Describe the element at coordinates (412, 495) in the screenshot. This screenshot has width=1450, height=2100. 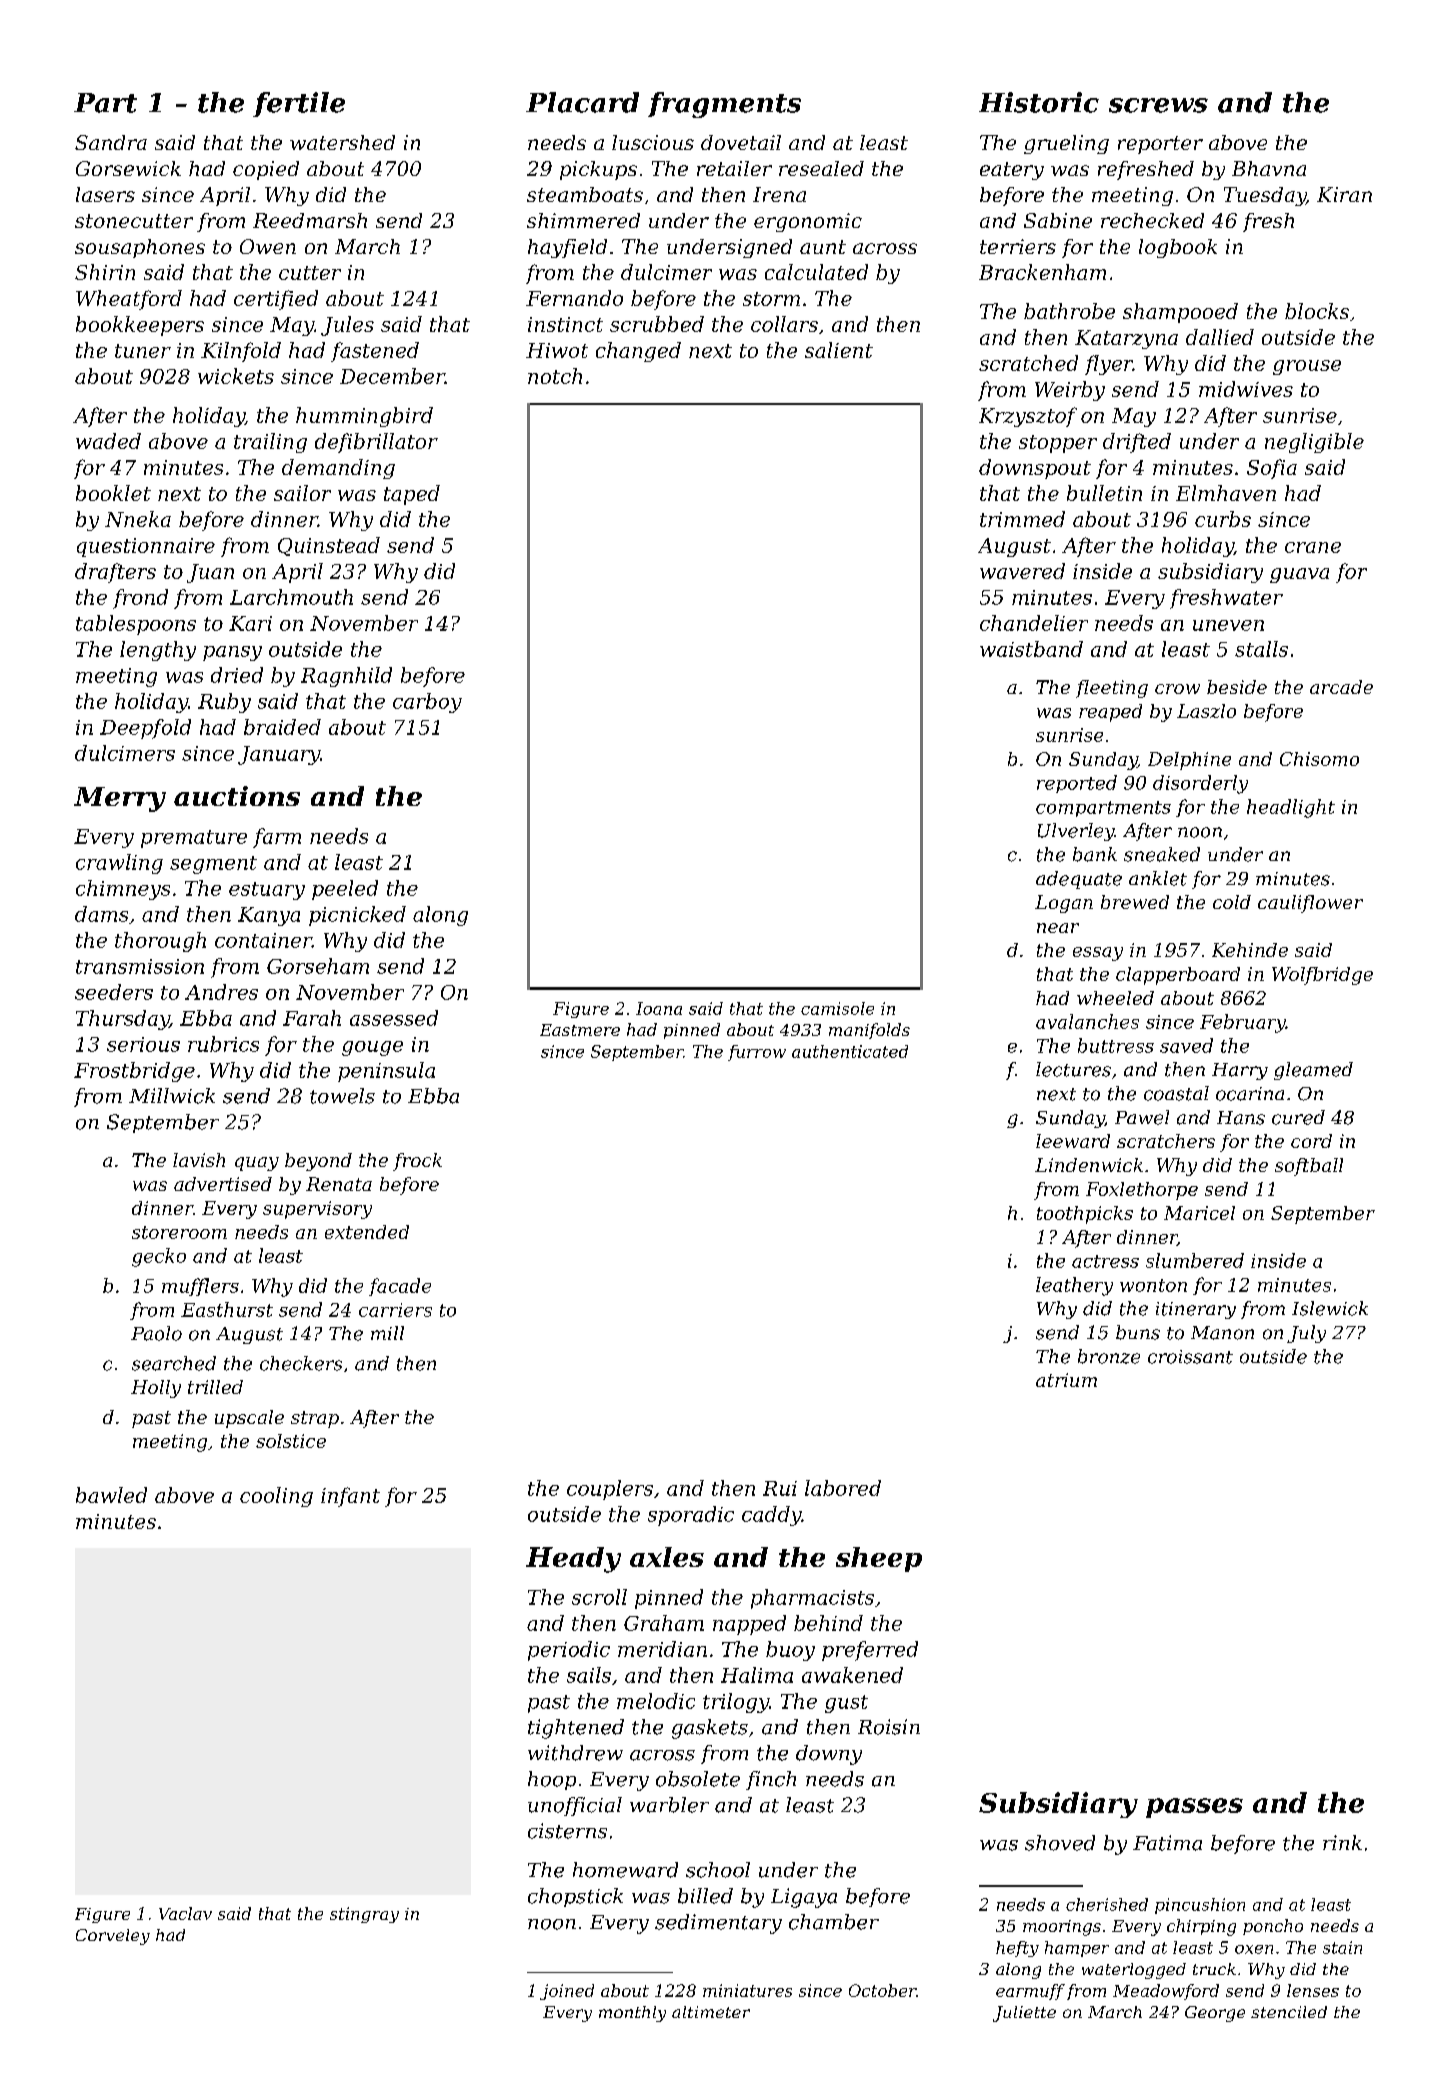
I see `taped` at that location.
